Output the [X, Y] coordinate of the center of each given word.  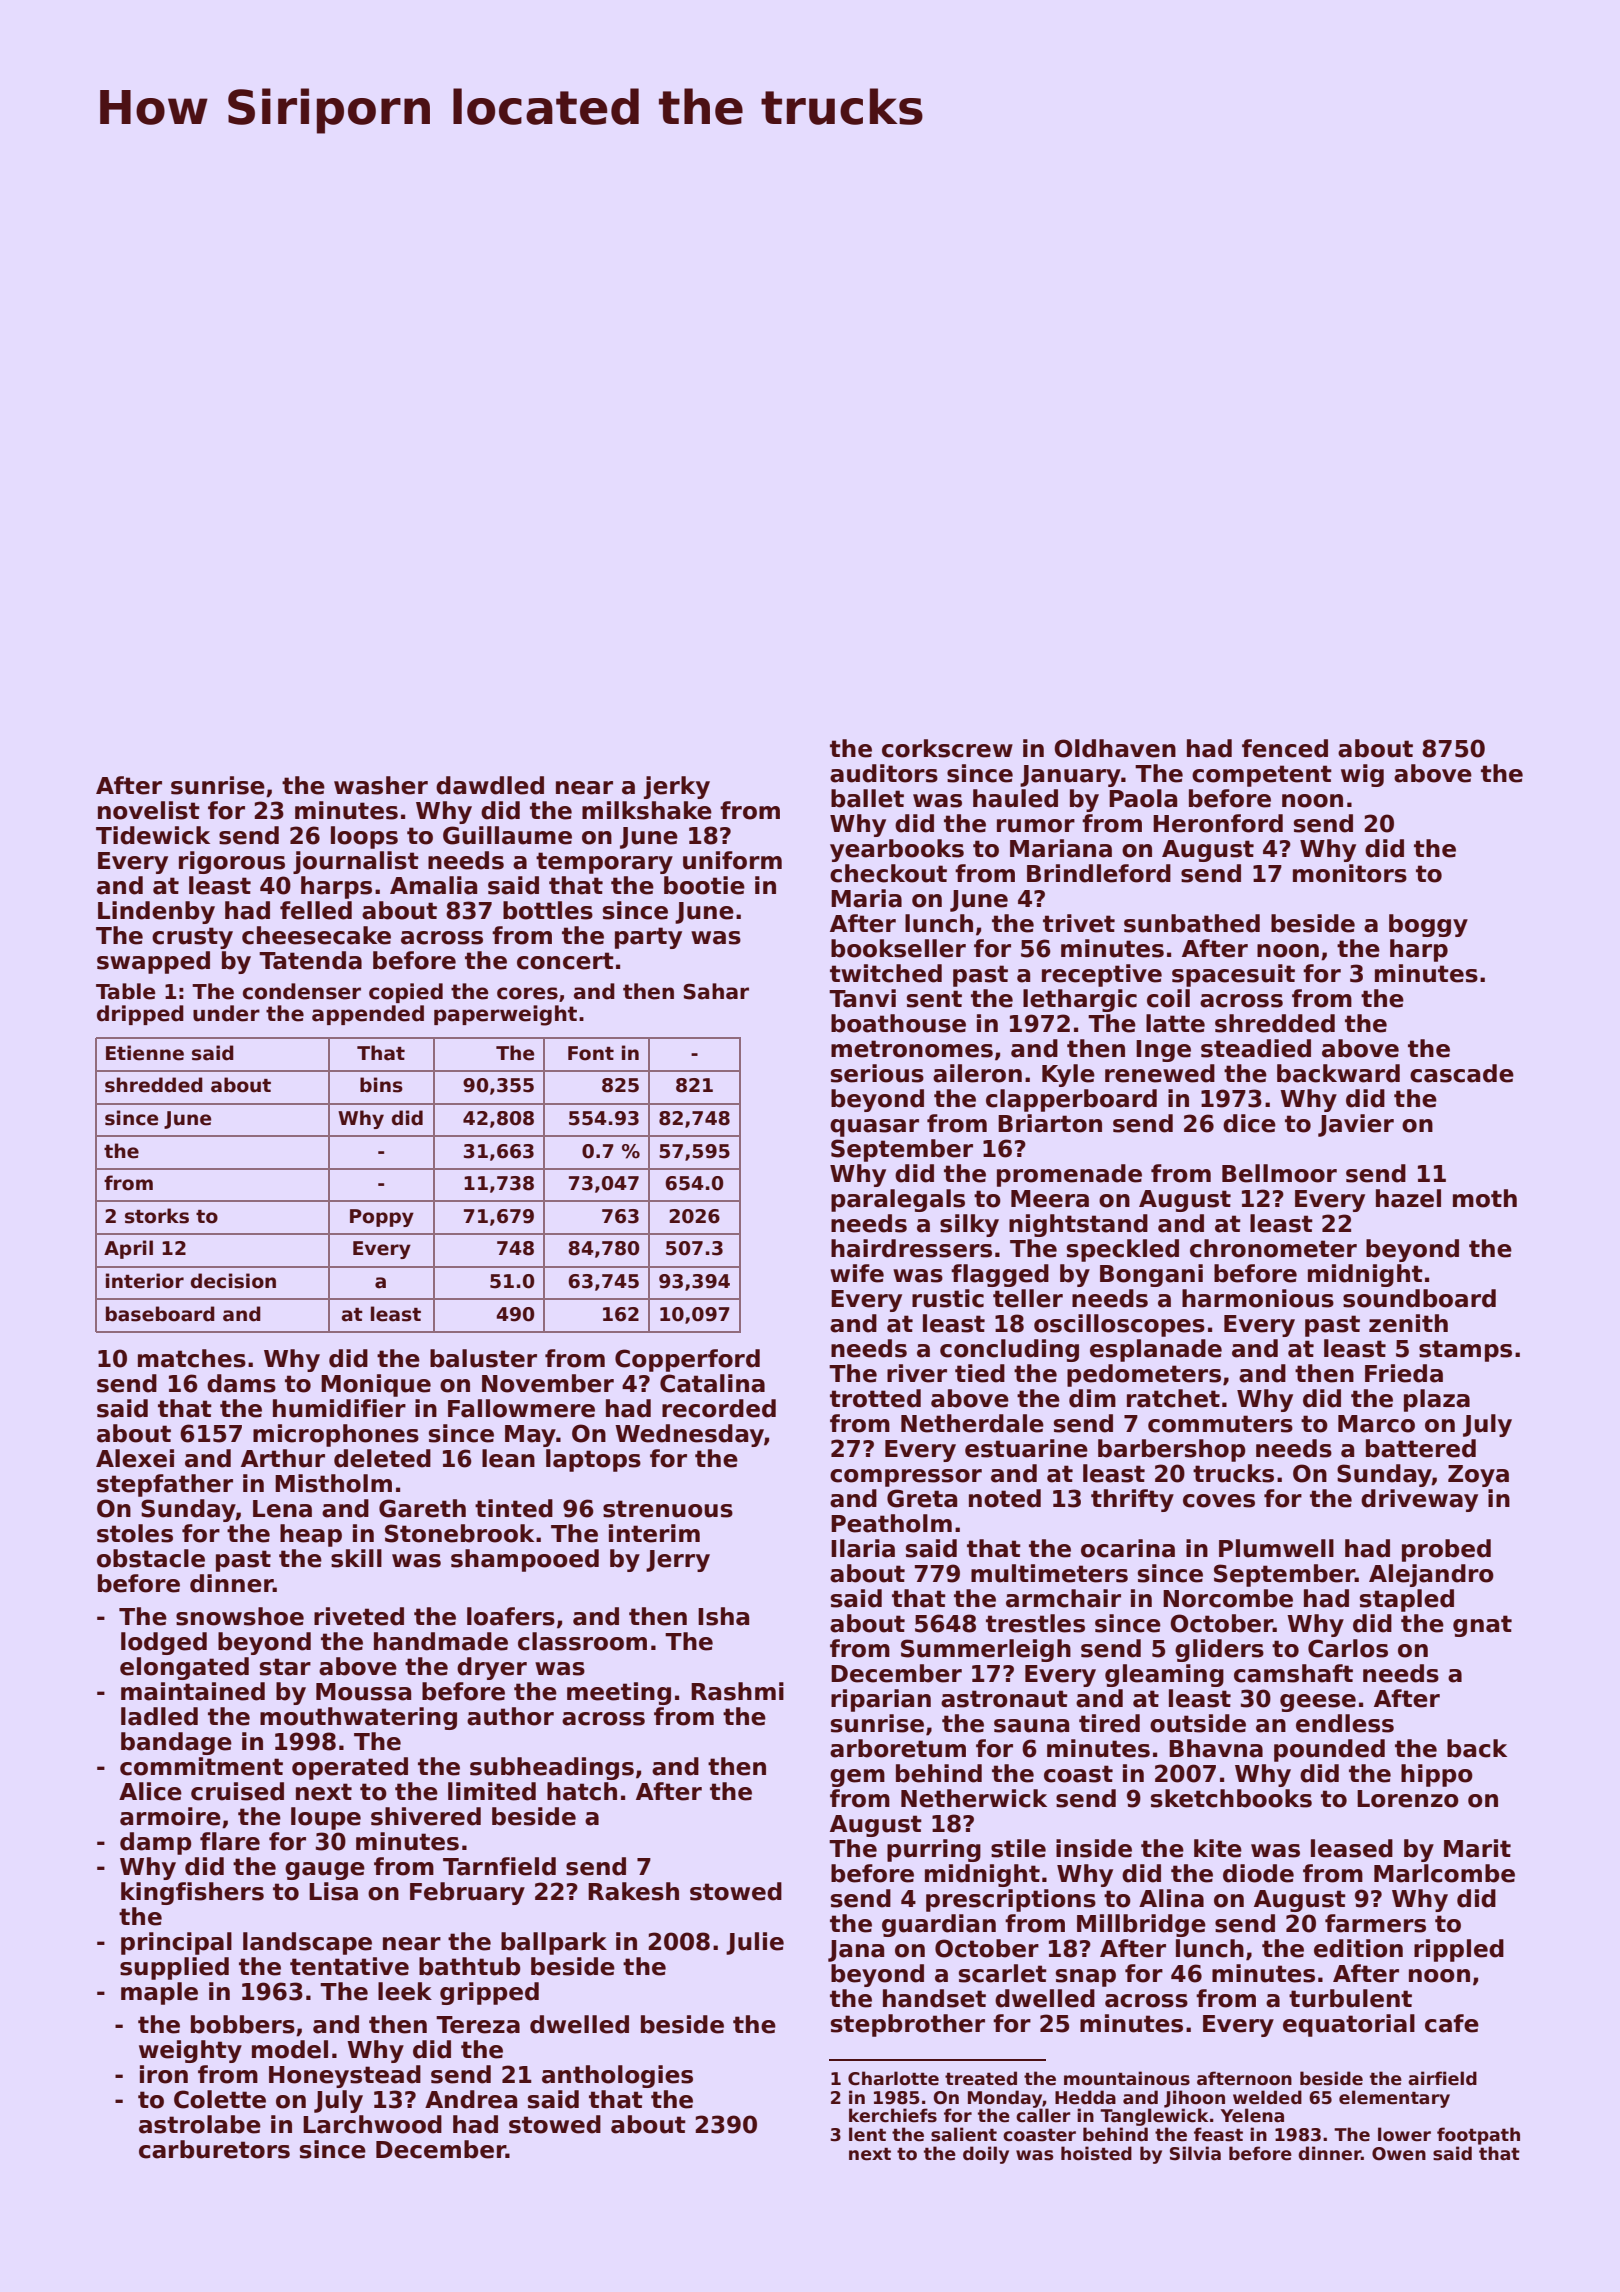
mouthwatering [358, 1718]
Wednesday [689, 1435]
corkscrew [947, 748]
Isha [723, 1616]
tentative [349, 1966]
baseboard [160, 1314]
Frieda [1404, 1373]
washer [381, 785]
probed [1446, 1550]
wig [1362, 775]
